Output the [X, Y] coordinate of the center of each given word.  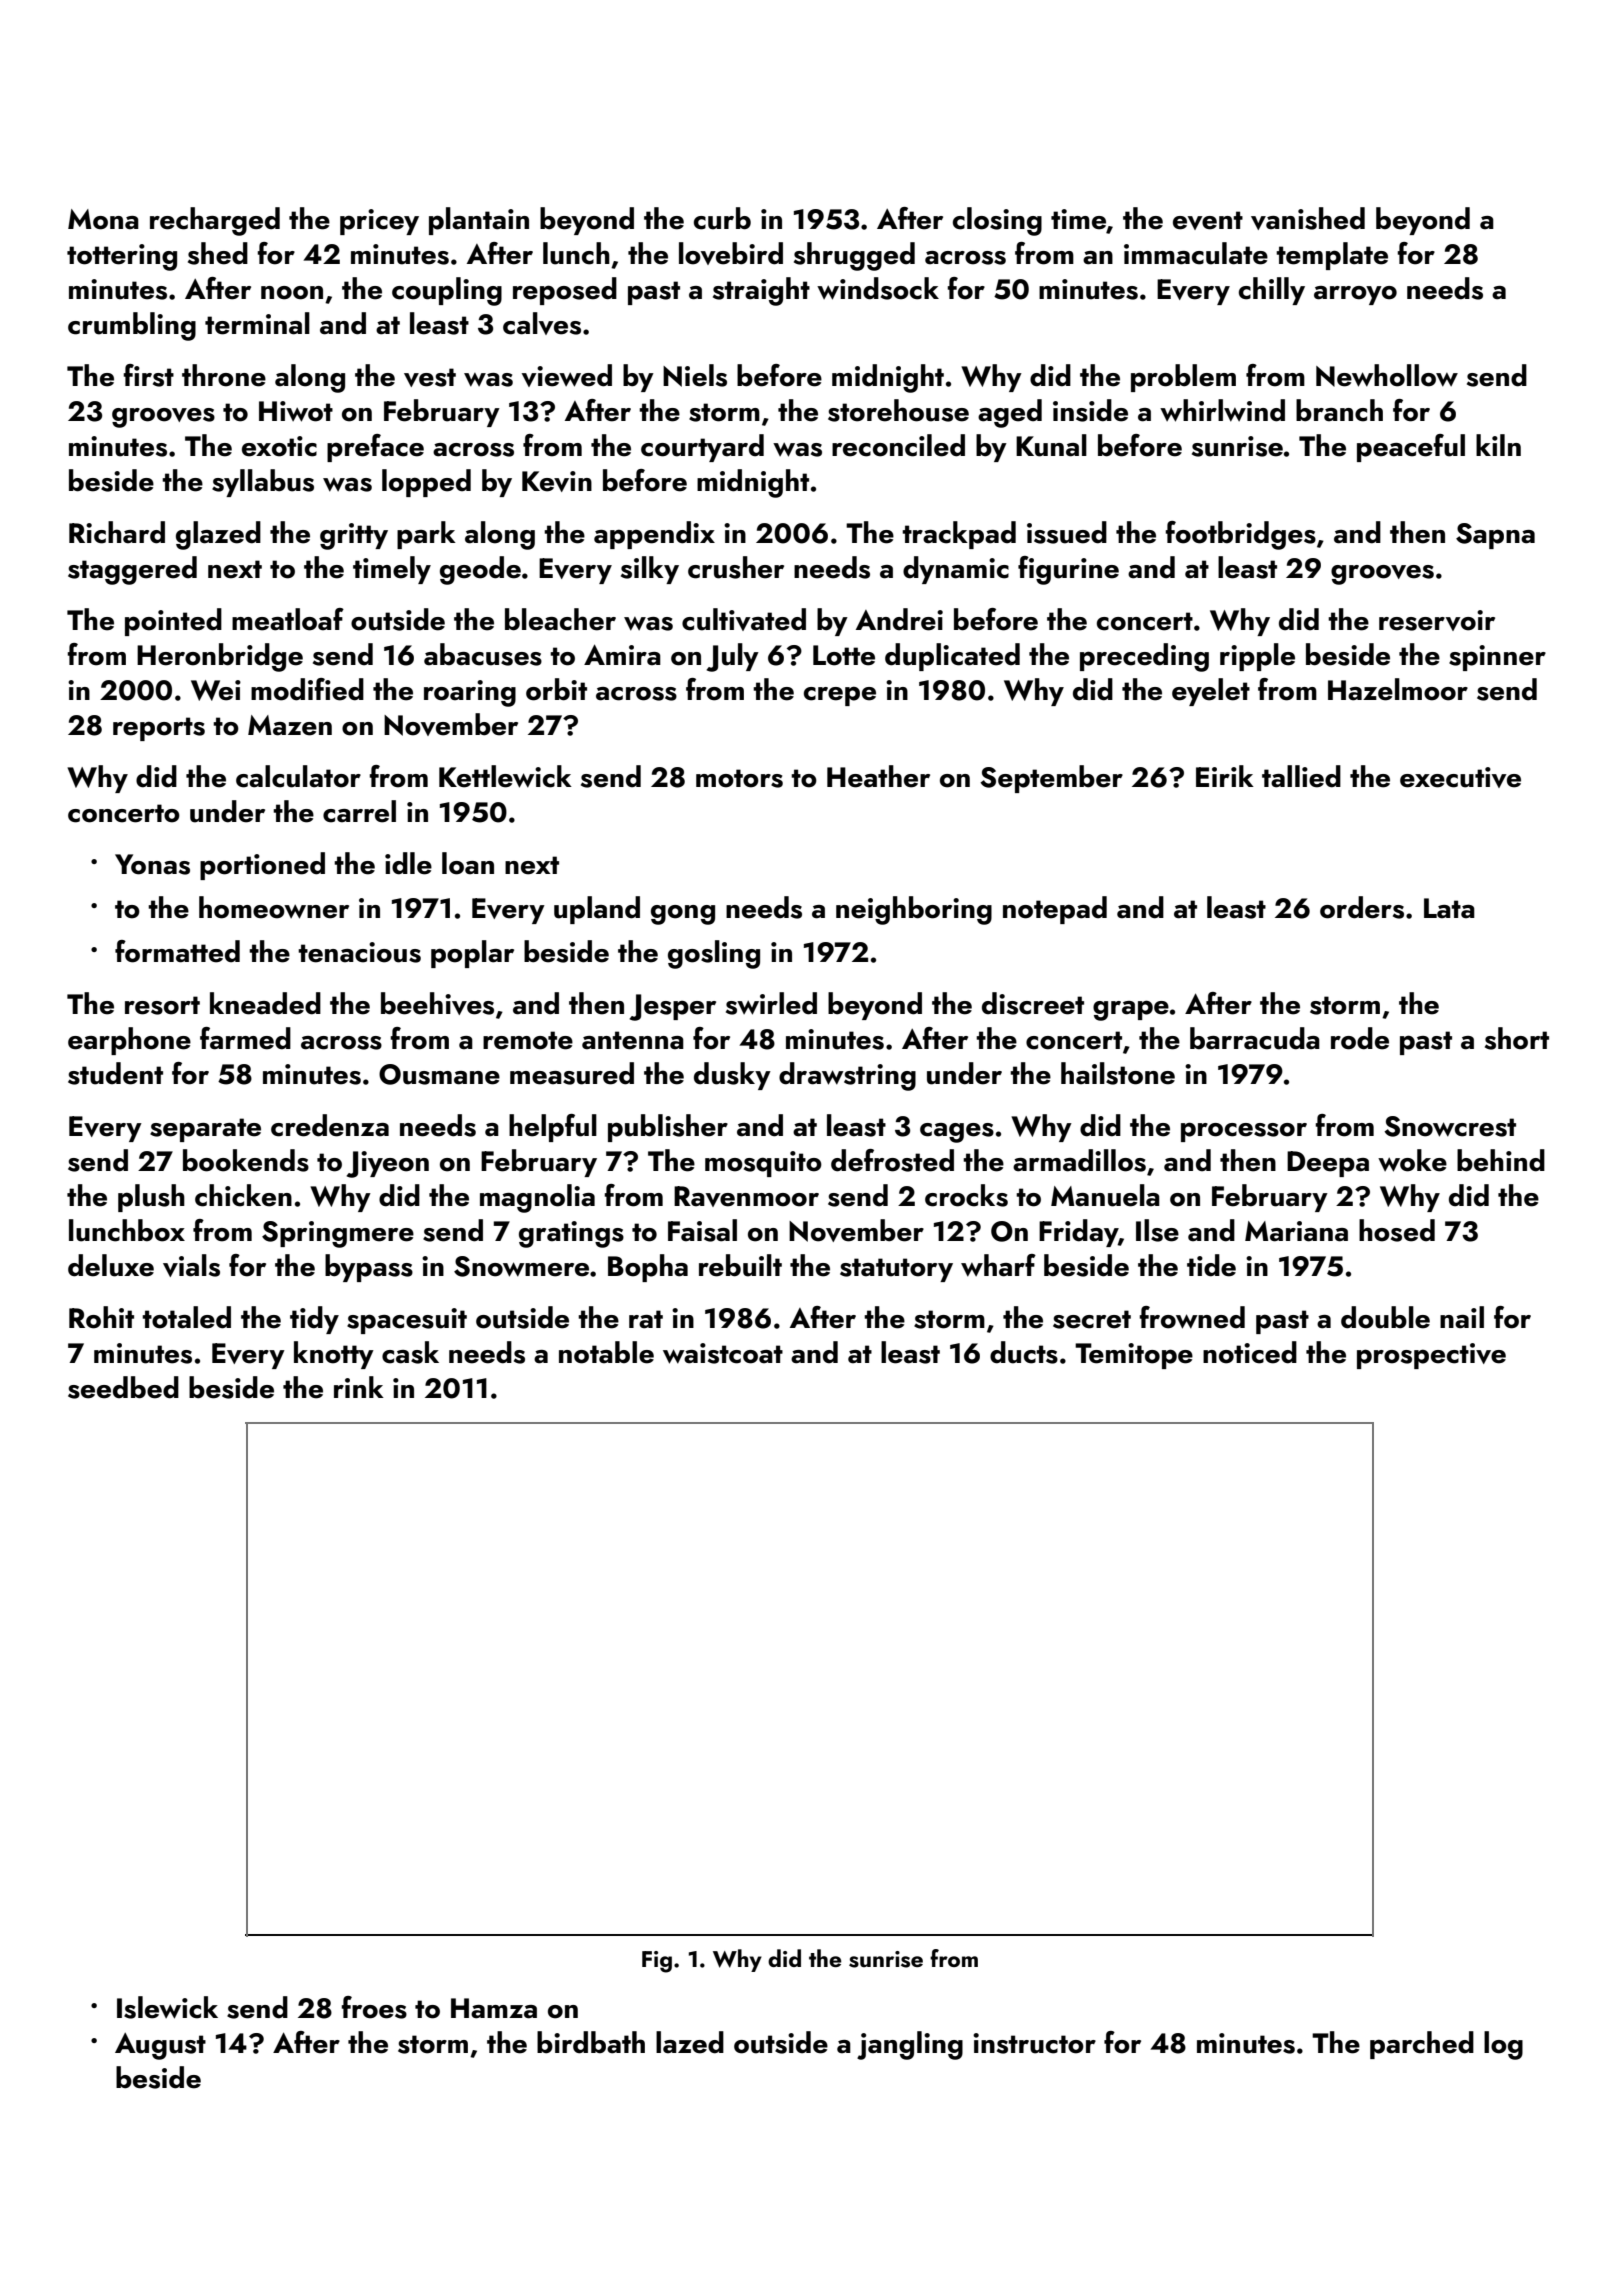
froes [374, 2007]
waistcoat [723, 1353]
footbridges [1240, 535]
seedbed [123, 1387]
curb [722, 218]
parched [1422, 2045]
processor [1244, 1132]
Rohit [101, 1317]
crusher [736, 567]
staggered [132, 570]
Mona [103, 219]
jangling [910, 2045]
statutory [896, 1270]
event [1208, 220]
